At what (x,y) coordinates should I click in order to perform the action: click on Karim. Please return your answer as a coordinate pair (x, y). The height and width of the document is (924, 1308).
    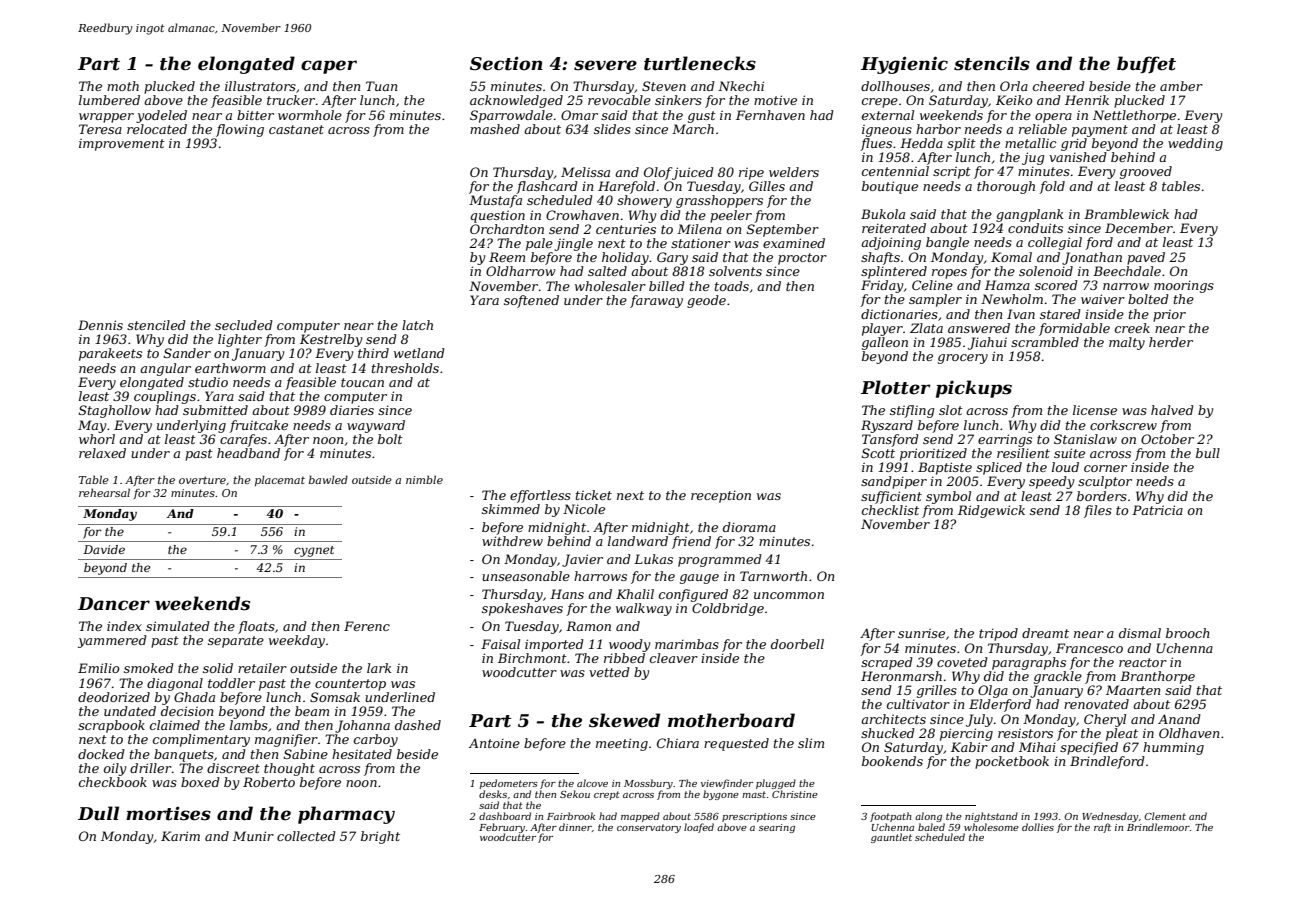
    Looking at the image, I should click on (180, 836).
